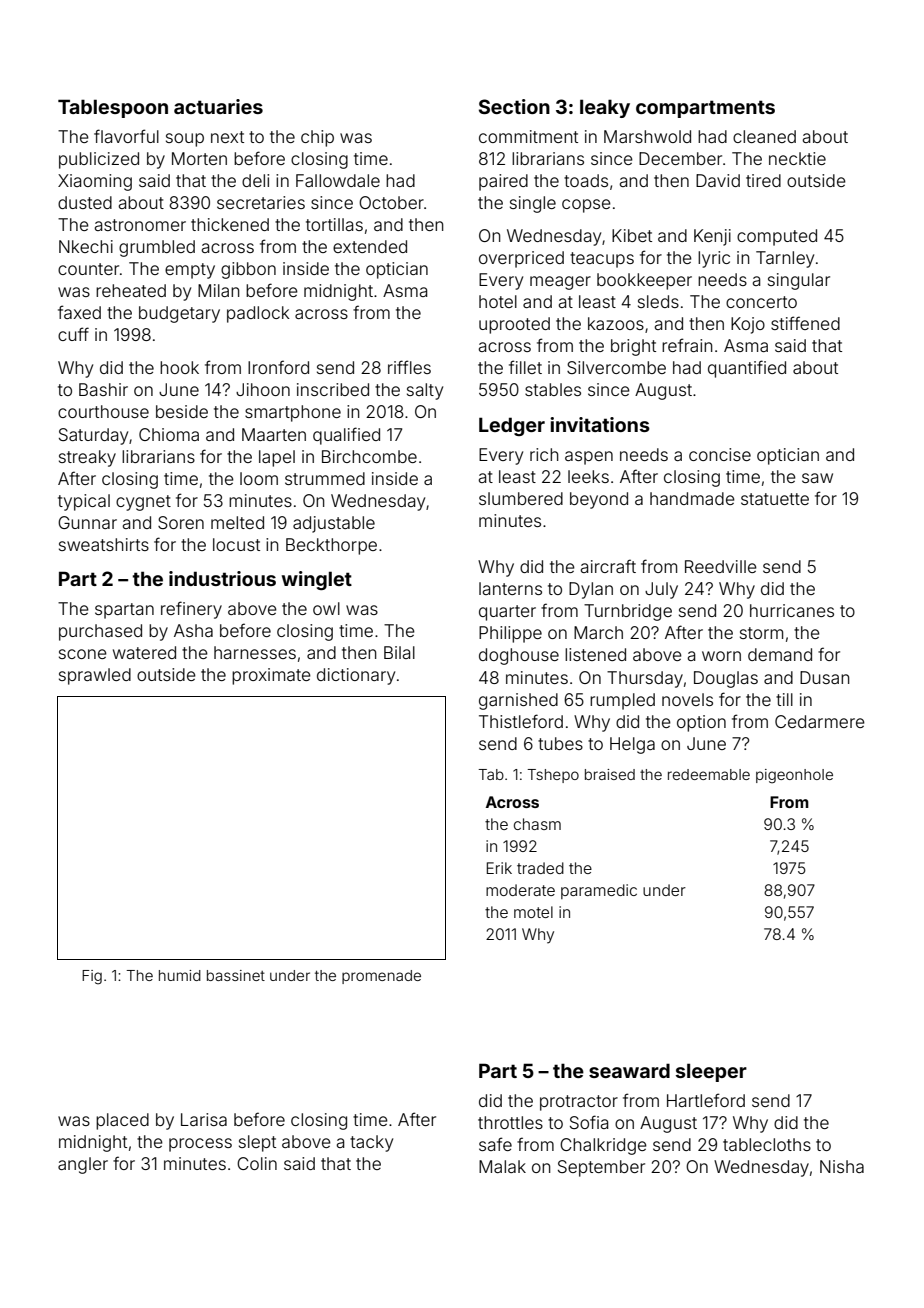 This image has height=1308, width=924. I want to click on Dusan, so click(824, 677).
